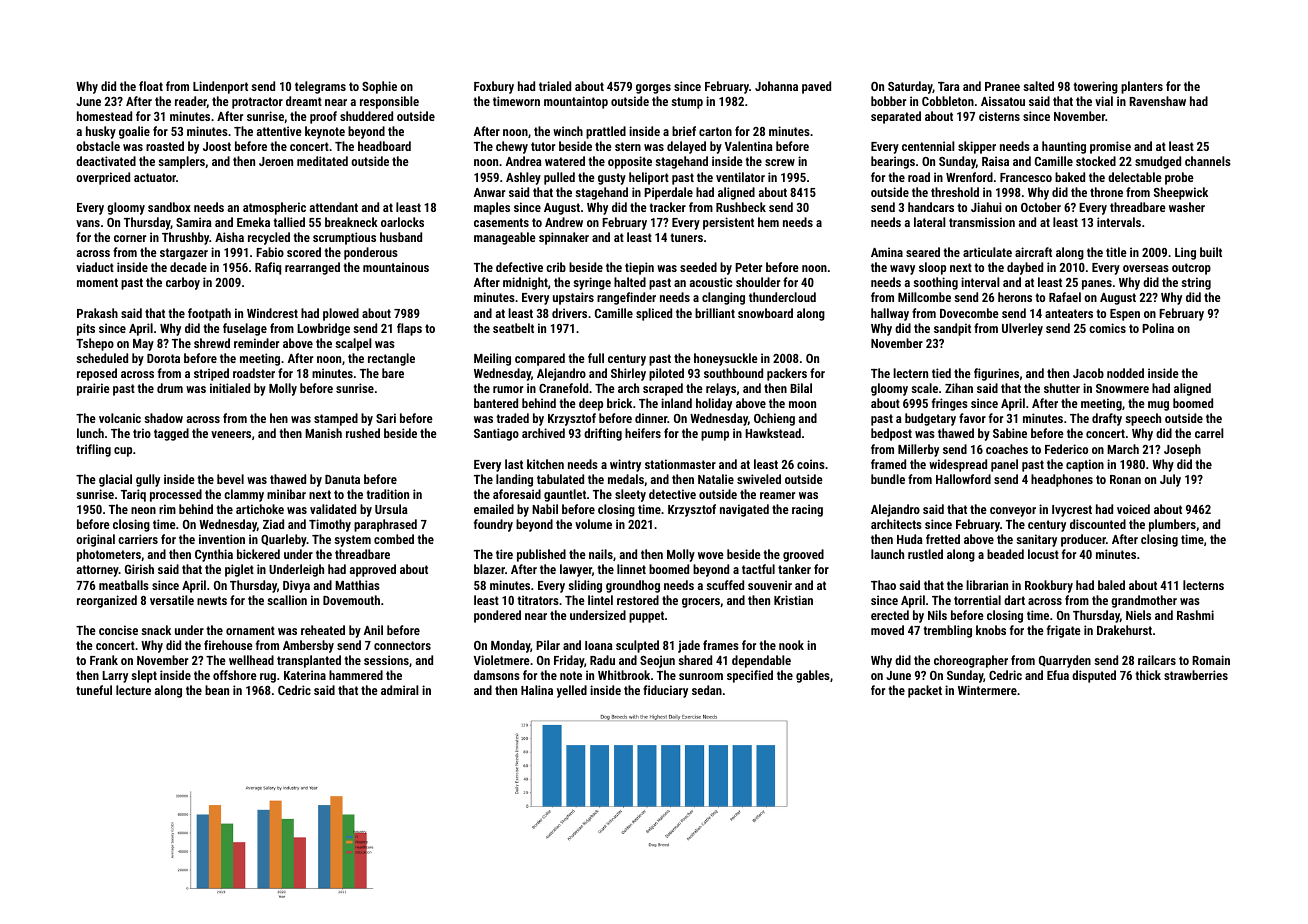 This image has width=1308, height=924. What do you see at coordinates (94, 690) in the image?
I see `tuneful` at bounding box center [94, 690].
